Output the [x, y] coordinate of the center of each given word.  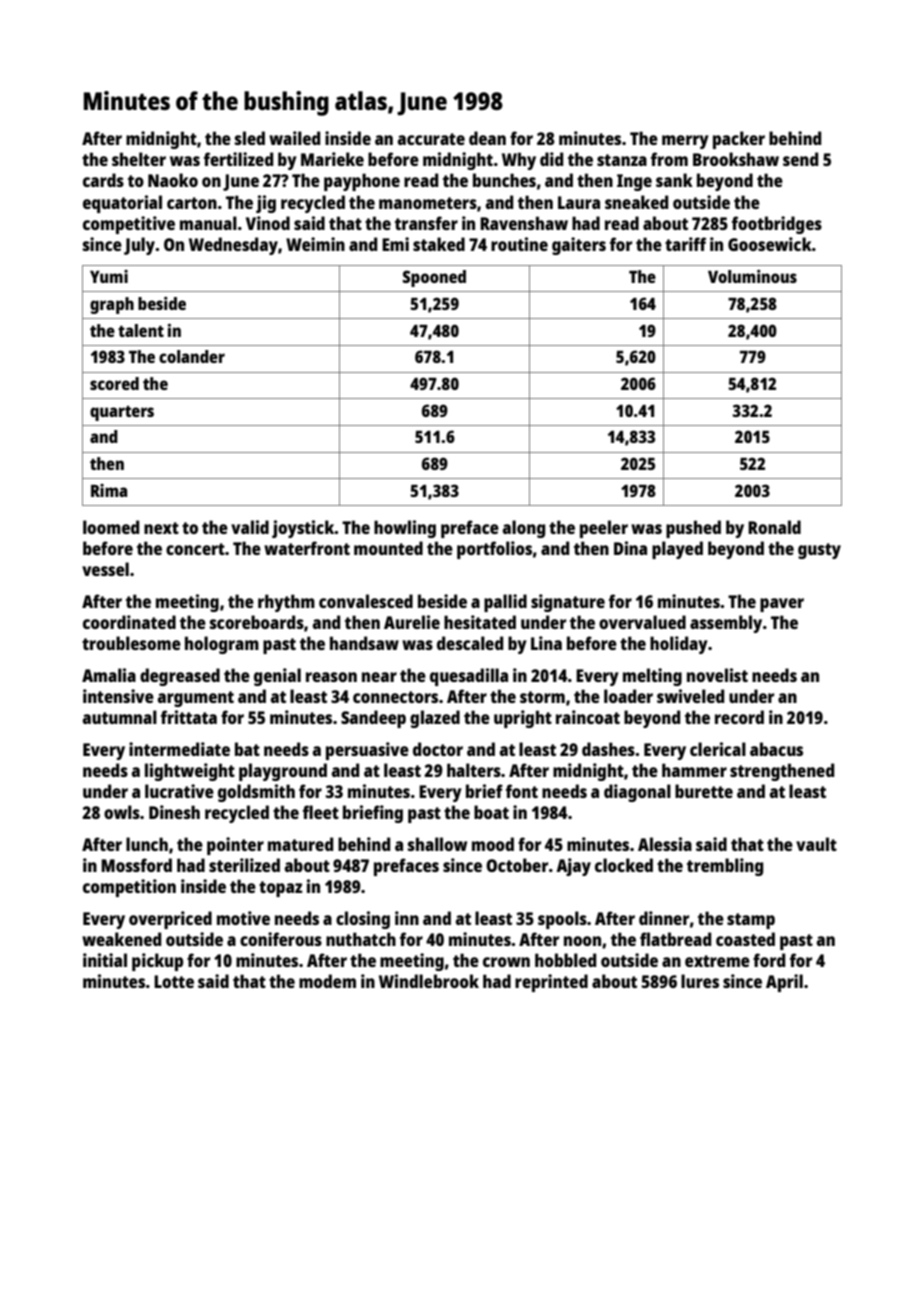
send [800, 159]
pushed [693, 529]
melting [652, 677]
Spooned [434, 278]
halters [474, 770]
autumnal [120, 717]
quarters [122, 413]
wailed [294, 138]
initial [105, 960]
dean [487, 138]
